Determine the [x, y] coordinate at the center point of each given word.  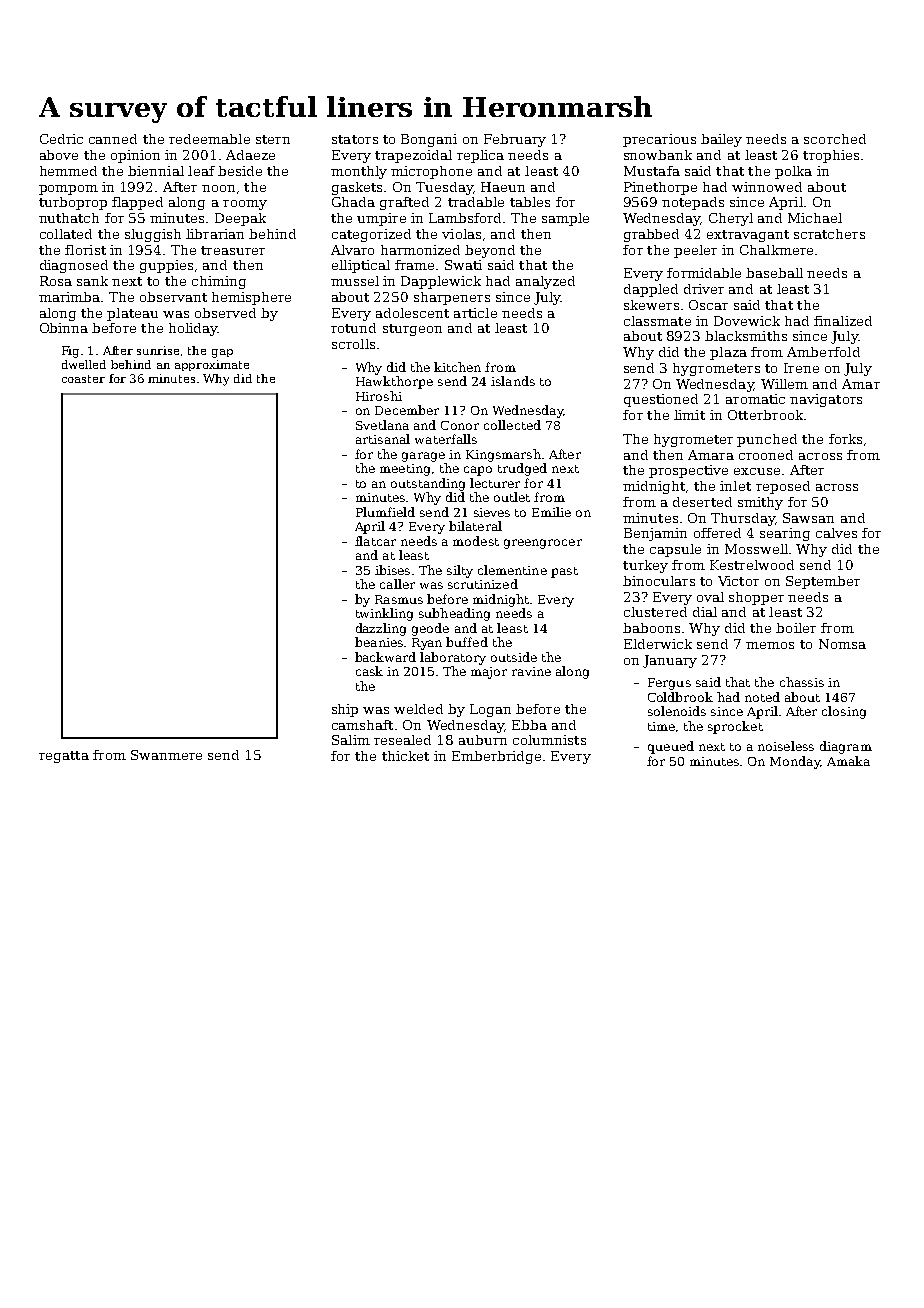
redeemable [209, 139]
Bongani [429, 140]
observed [225, 313]
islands [513, 381]
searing [785, 534]
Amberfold [823, 352]
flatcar [375, 541]
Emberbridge [496, 757]
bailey [721, 140]
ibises [392, 570]
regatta [64, 757]
